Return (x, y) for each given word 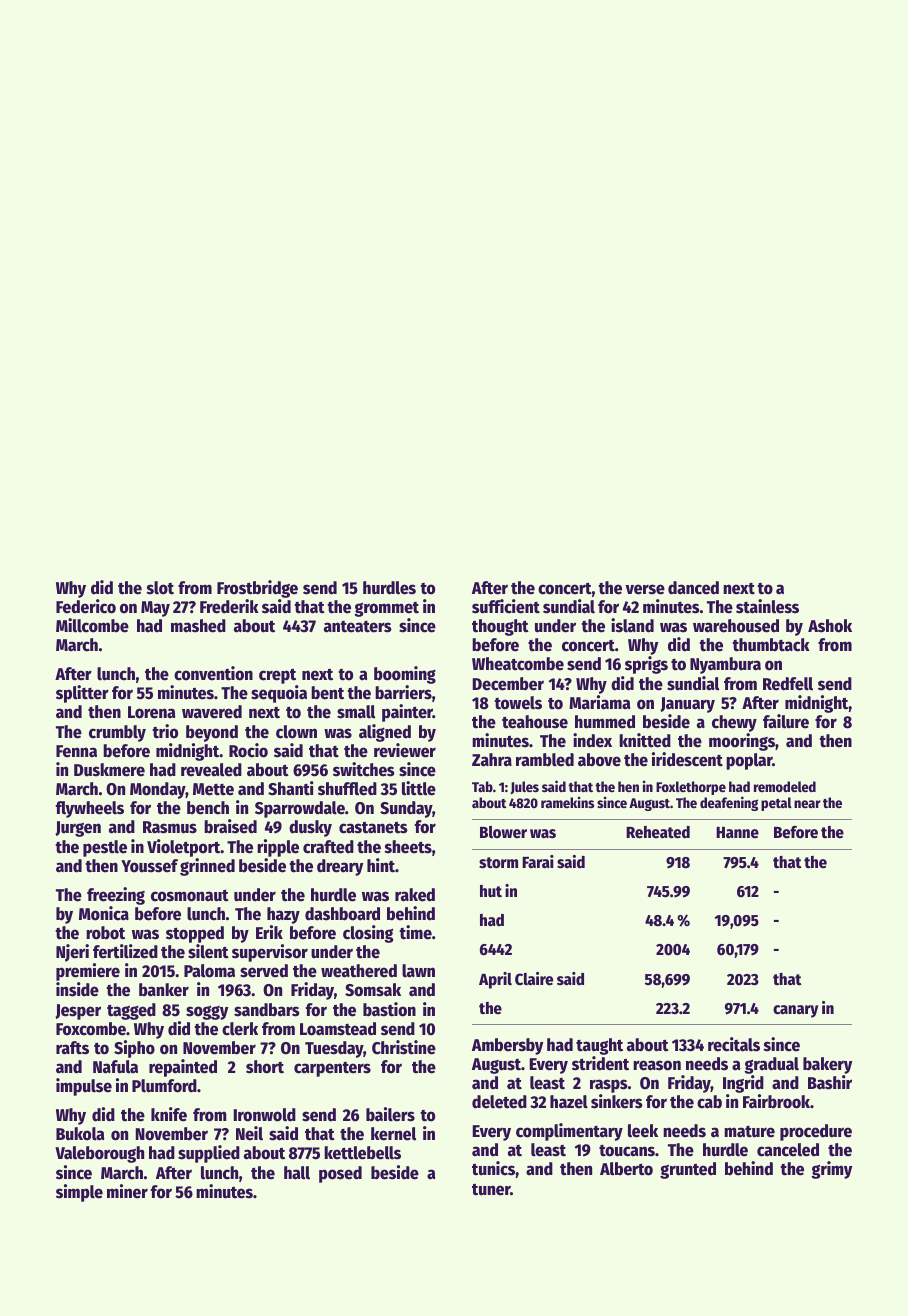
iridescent (687, 759)
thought (500, 627)
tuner (491, 1190)
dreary (340, 867)
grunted (688, 1170)
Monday (158, 790)
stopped (195, 934)
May (155, 609)
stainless (767, 606)
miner (127, 1191)
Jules (525, 788)
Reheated (658, 832)
